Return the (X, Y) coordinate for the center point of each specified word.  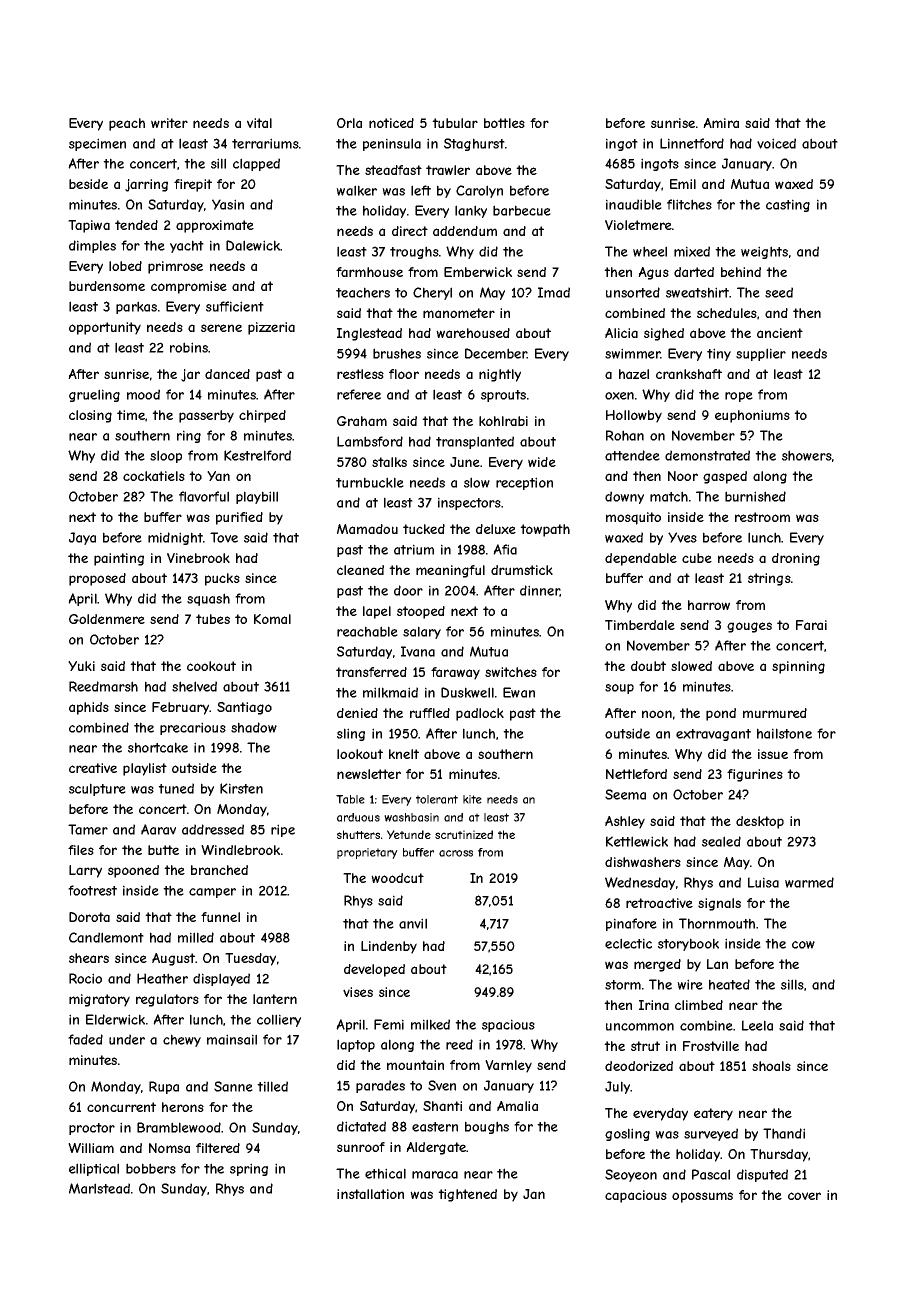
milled (196, 937)
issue (773, 754)
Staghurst (474, 144)
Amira (721, 123)
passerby (206, 416)
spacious (508, 1025)
